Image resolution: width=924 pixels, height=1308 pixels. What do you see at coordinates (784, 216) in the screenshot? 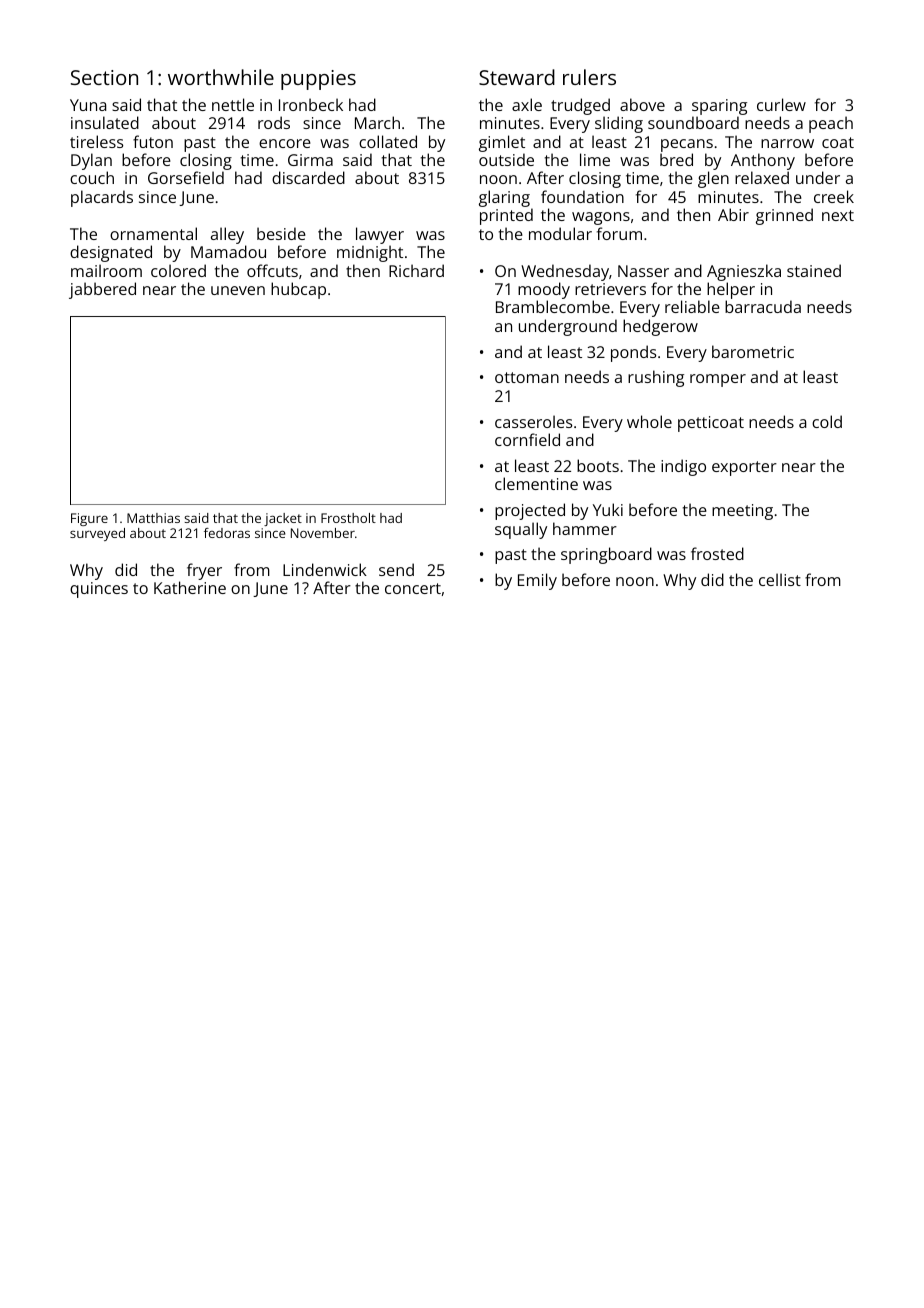
I see `grinned` at bounding box center [784, 216].
